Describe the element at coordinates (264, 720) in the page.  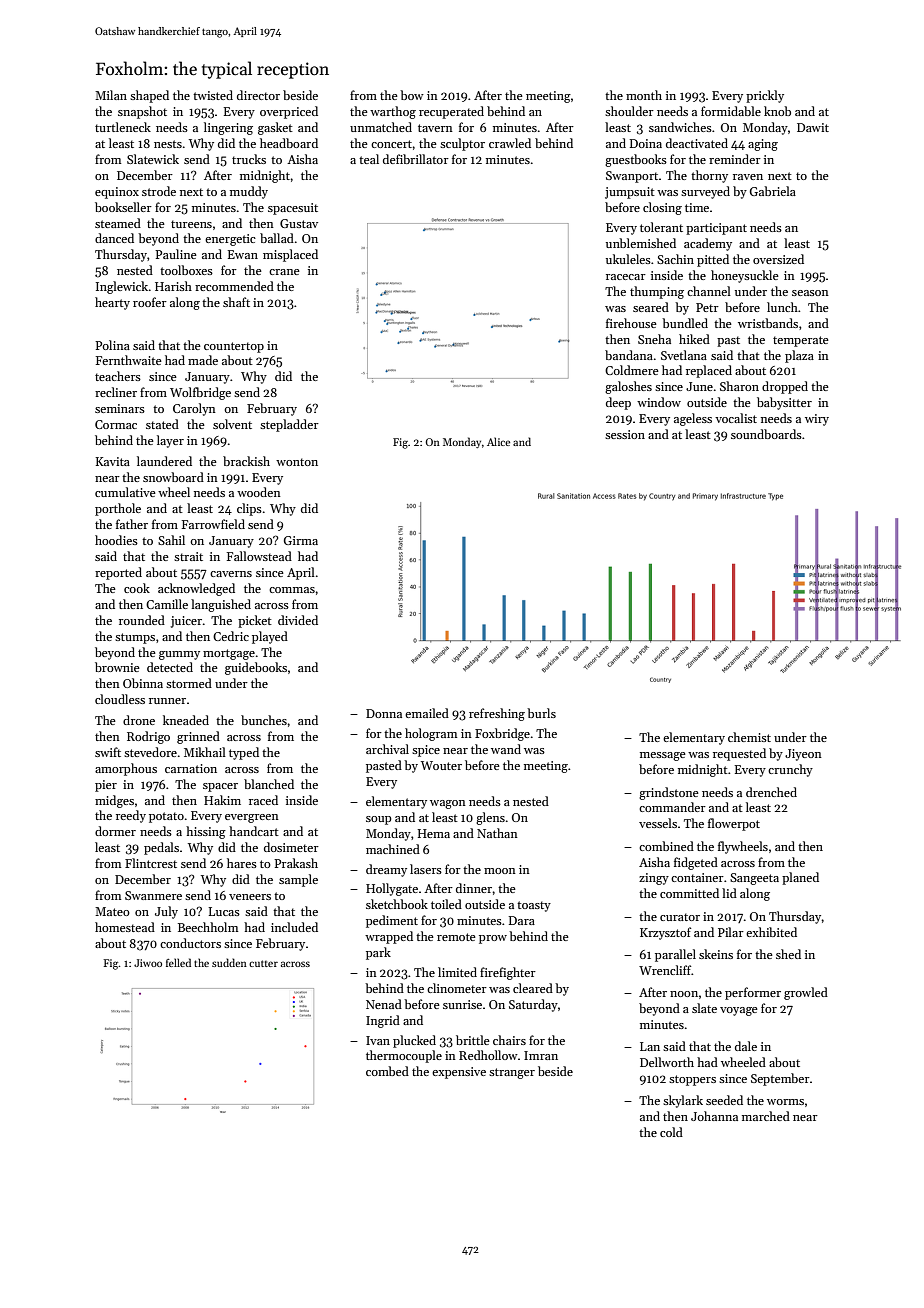
I see `bunches` at that location.
